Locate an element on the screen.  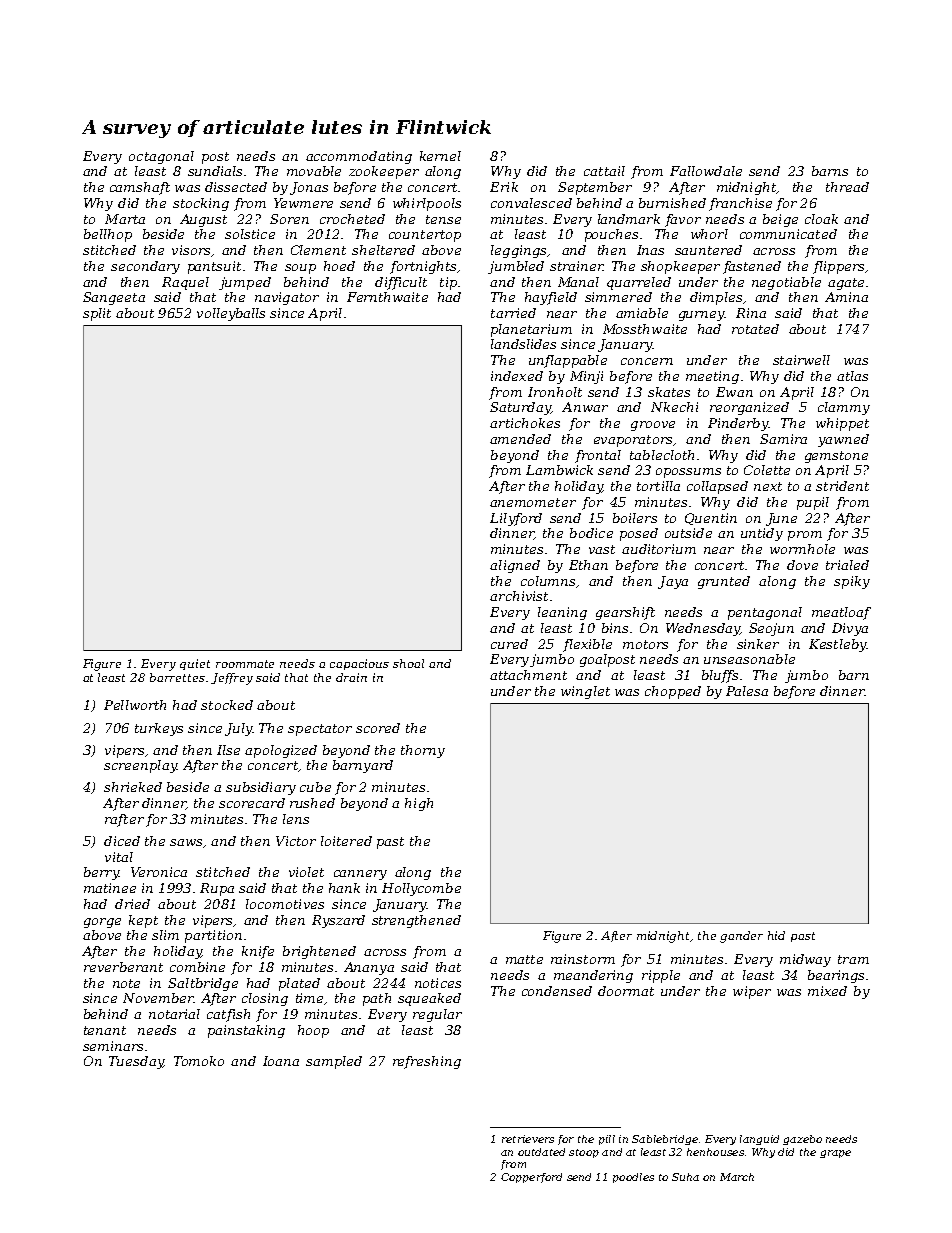
thread is located at coordinates (847, 187).
